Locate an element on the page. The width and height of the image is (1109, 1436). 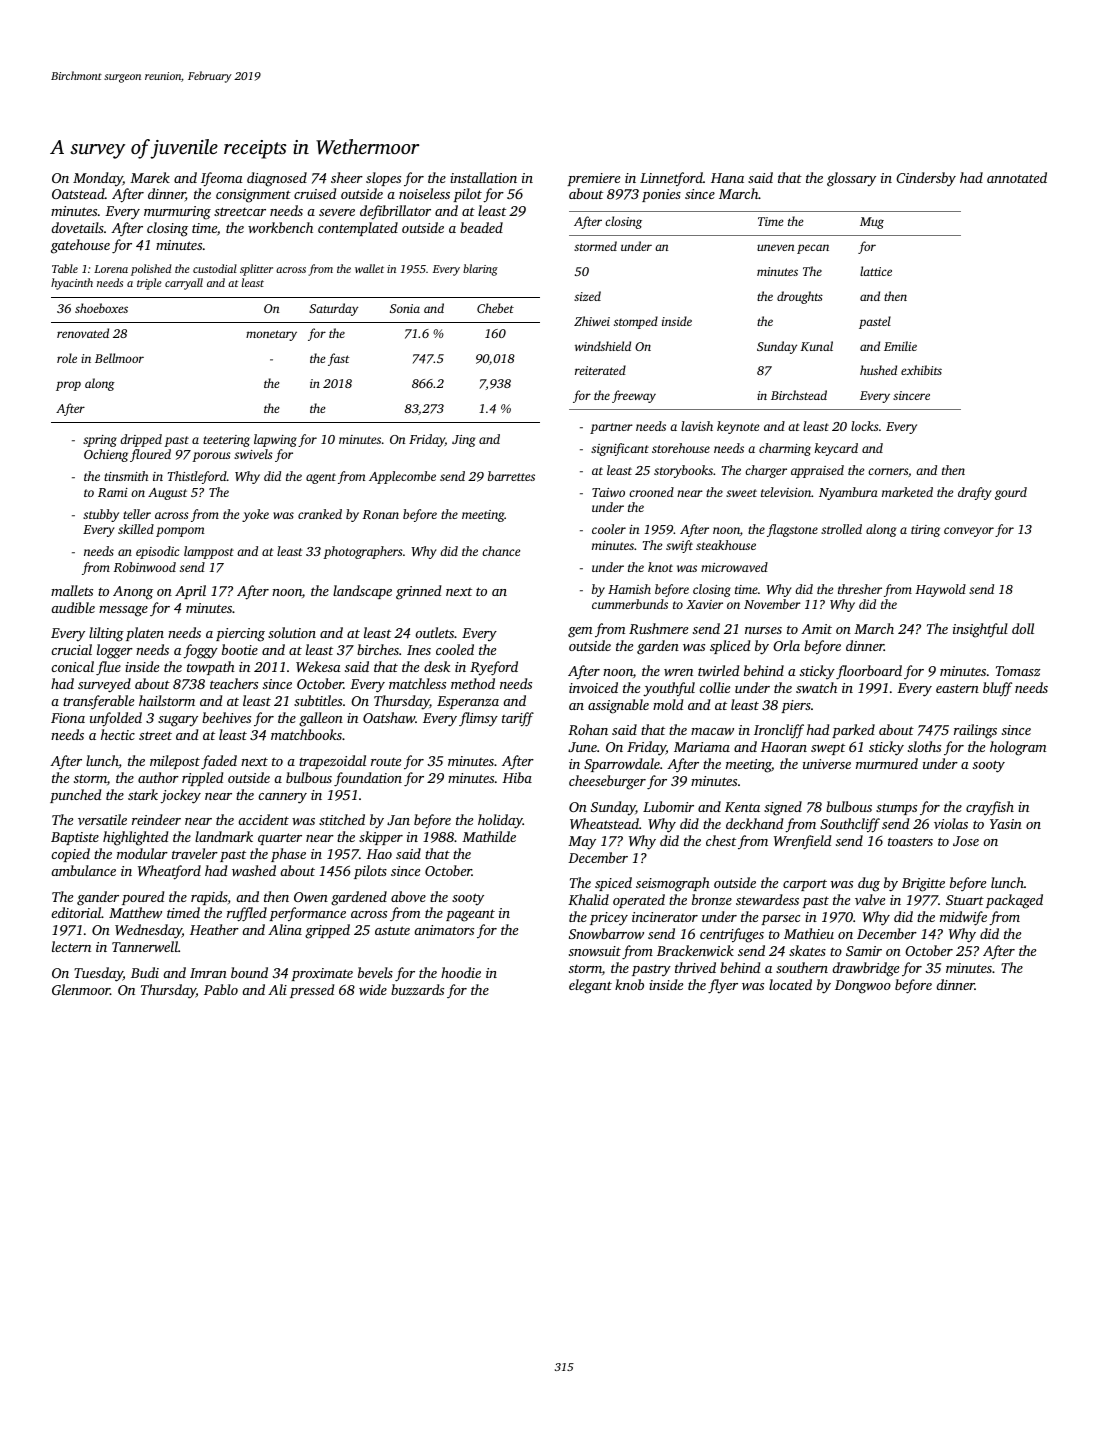
monetary is located at coordinates (271, 335).
